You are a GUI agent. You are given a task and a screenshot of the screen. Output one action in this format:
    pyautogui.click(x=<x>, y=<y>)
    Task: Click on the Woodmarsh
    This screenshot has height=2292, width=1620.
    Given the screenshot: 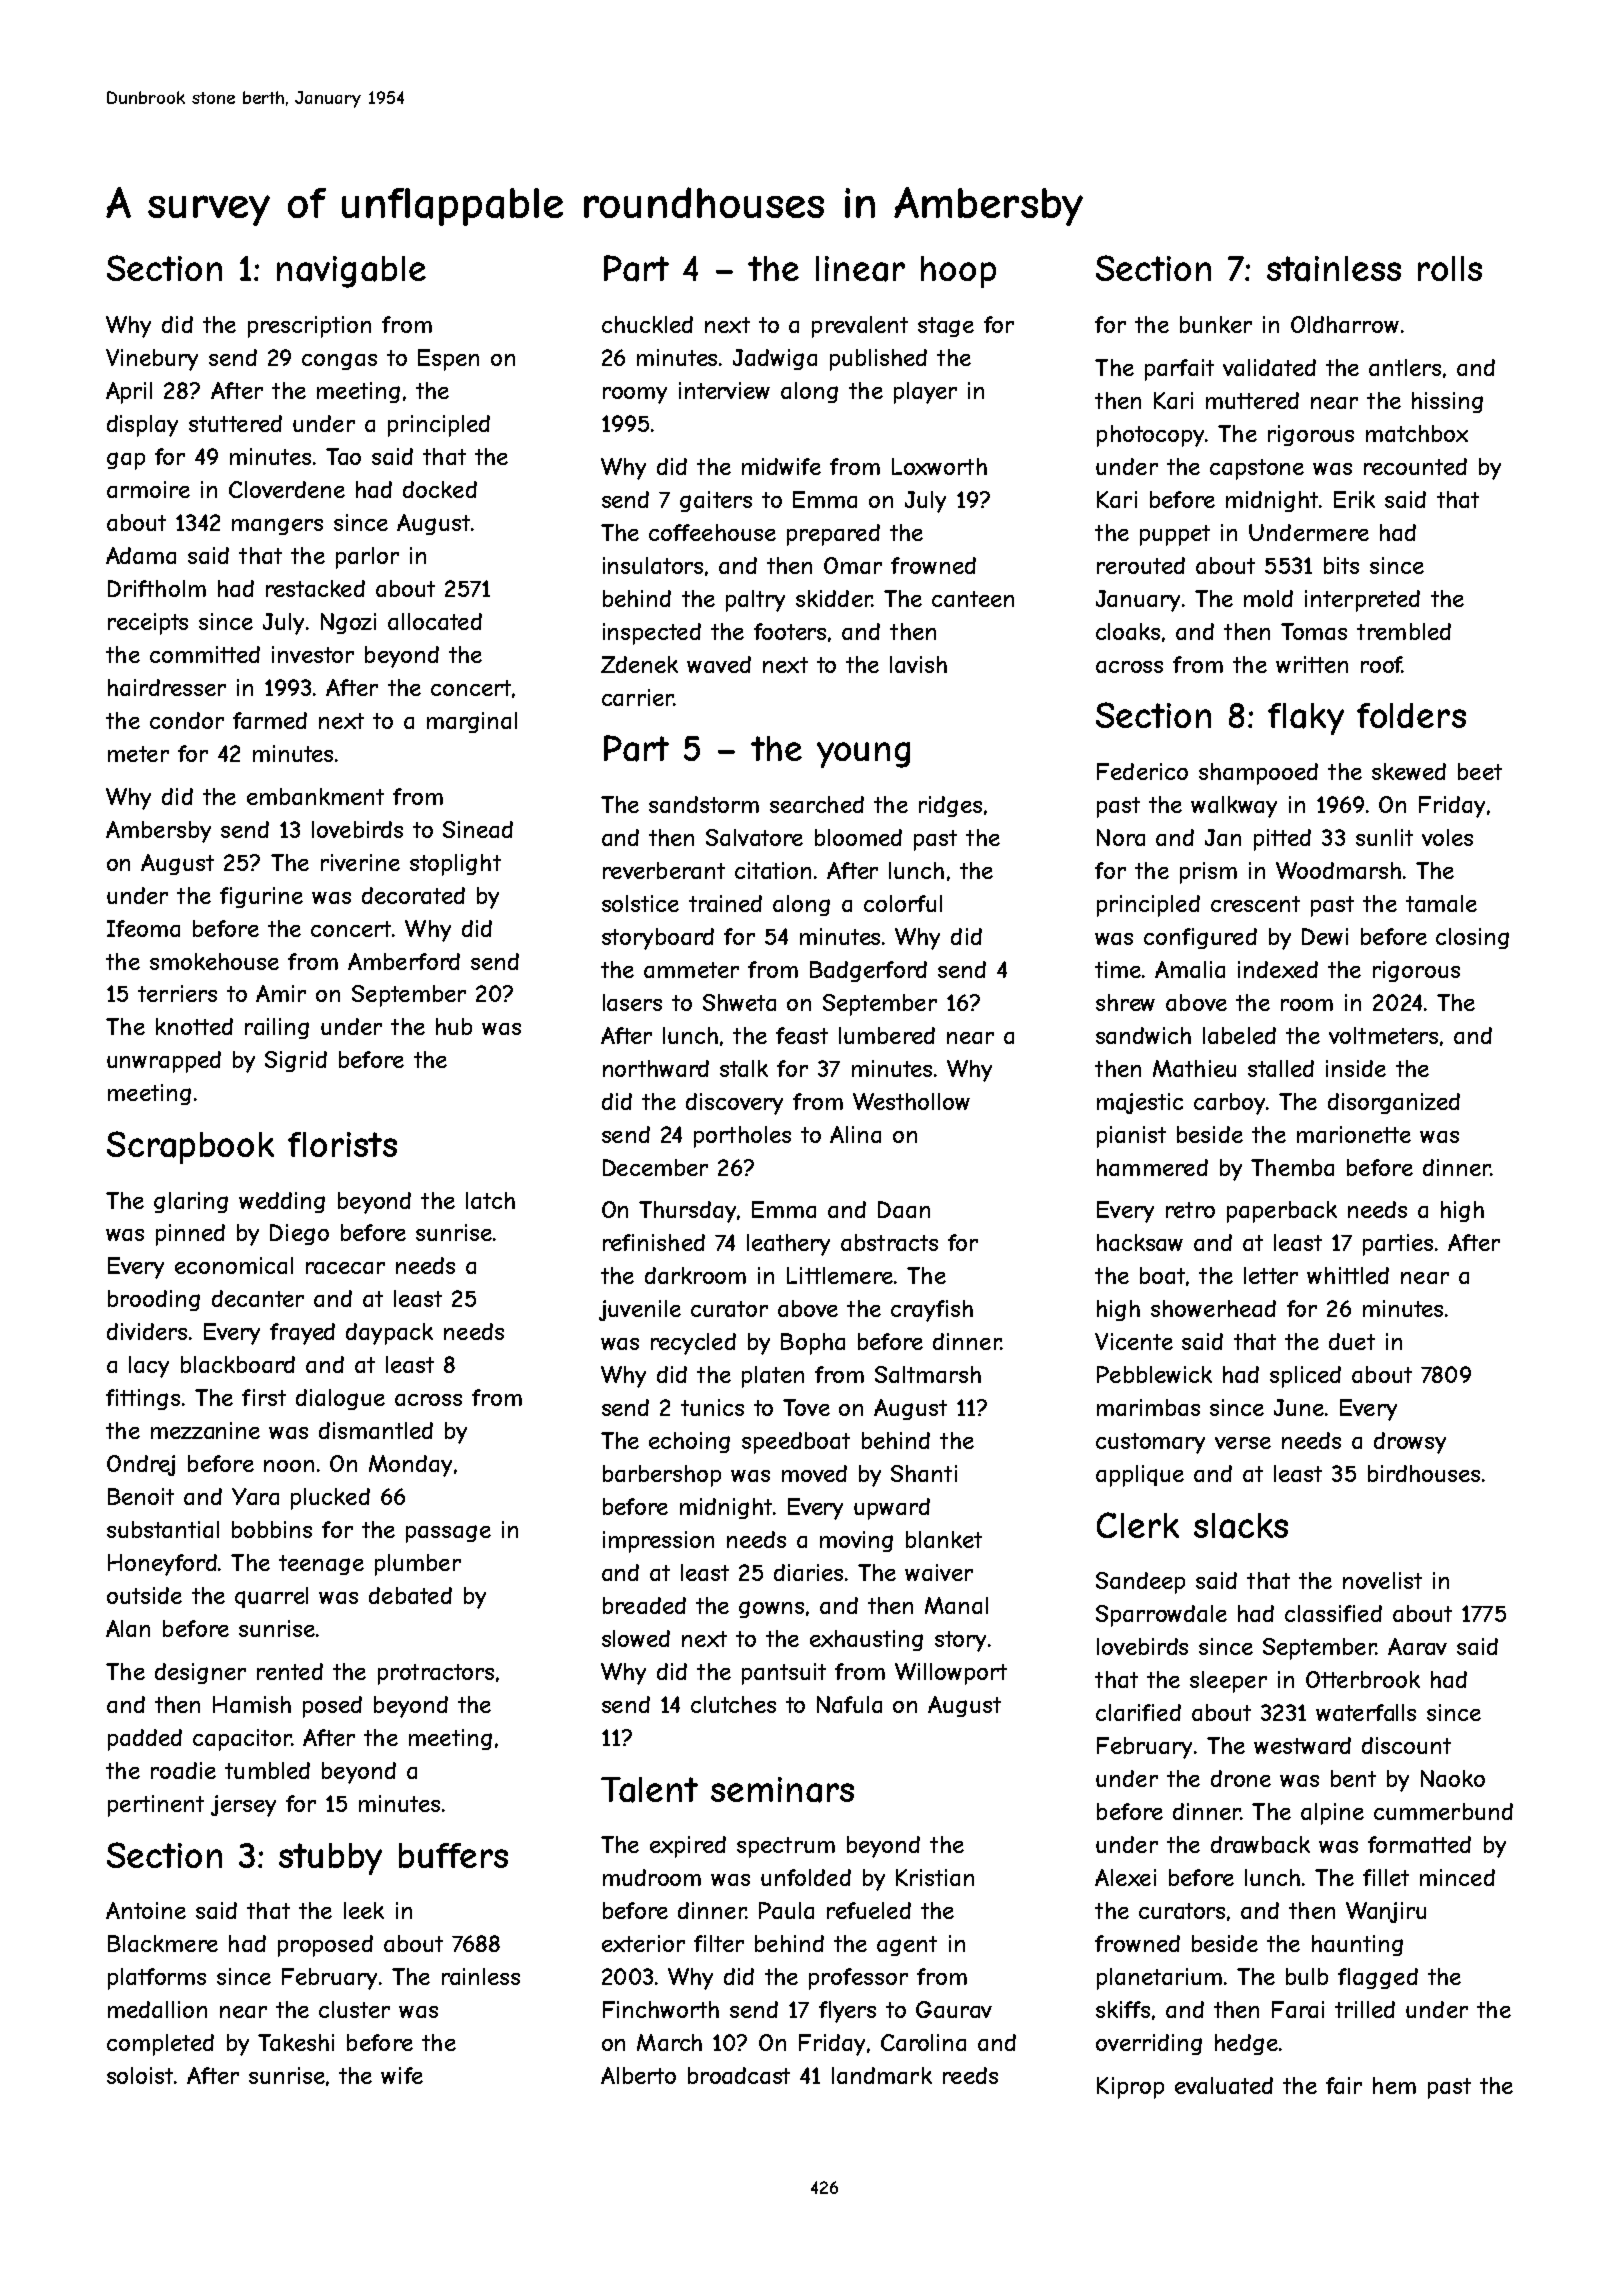 What is the action you would take?
    pyautogui.click(x=1338, y=870)
